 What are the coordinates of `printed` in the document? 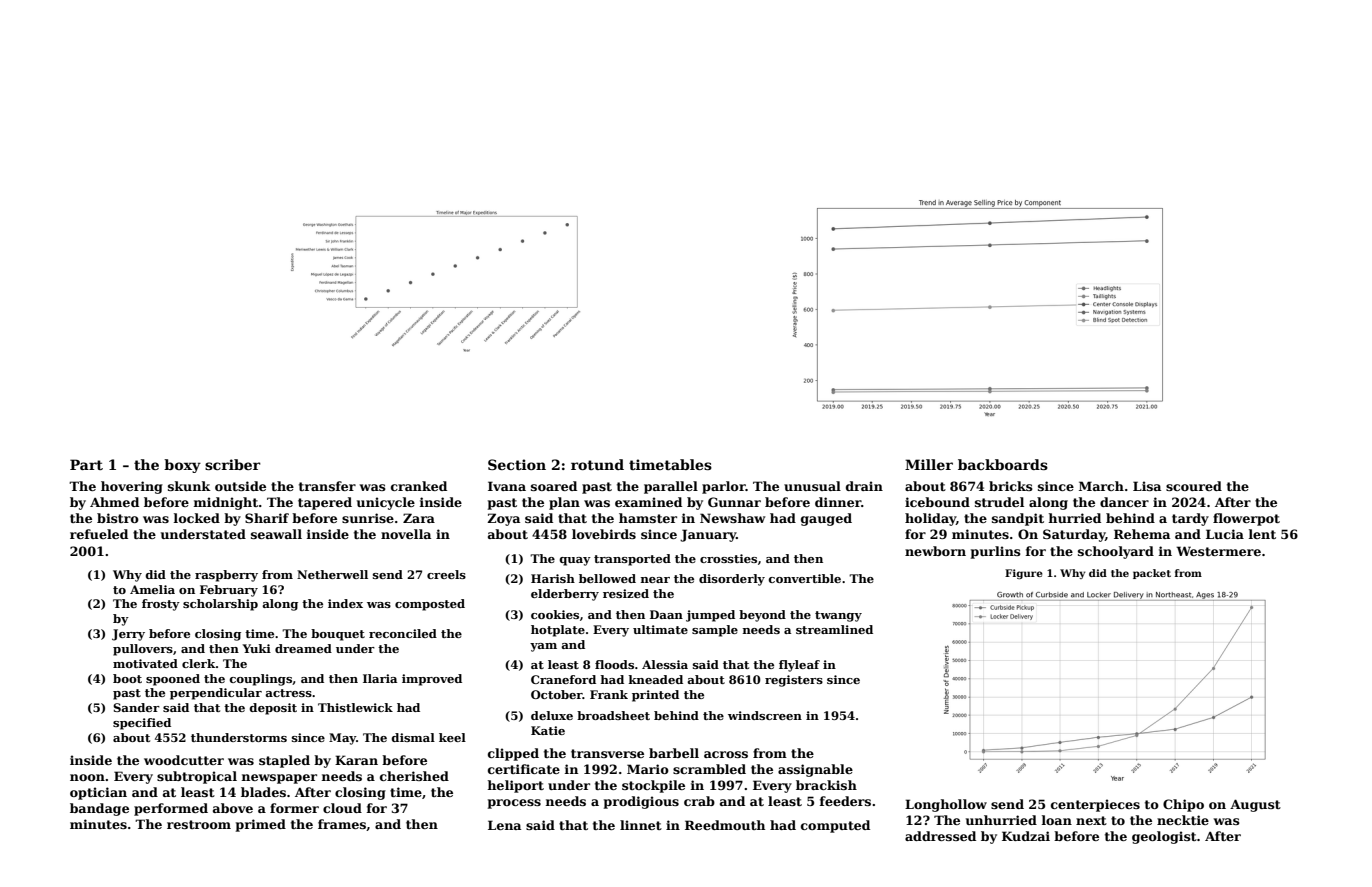 It's located at (655, 696).
